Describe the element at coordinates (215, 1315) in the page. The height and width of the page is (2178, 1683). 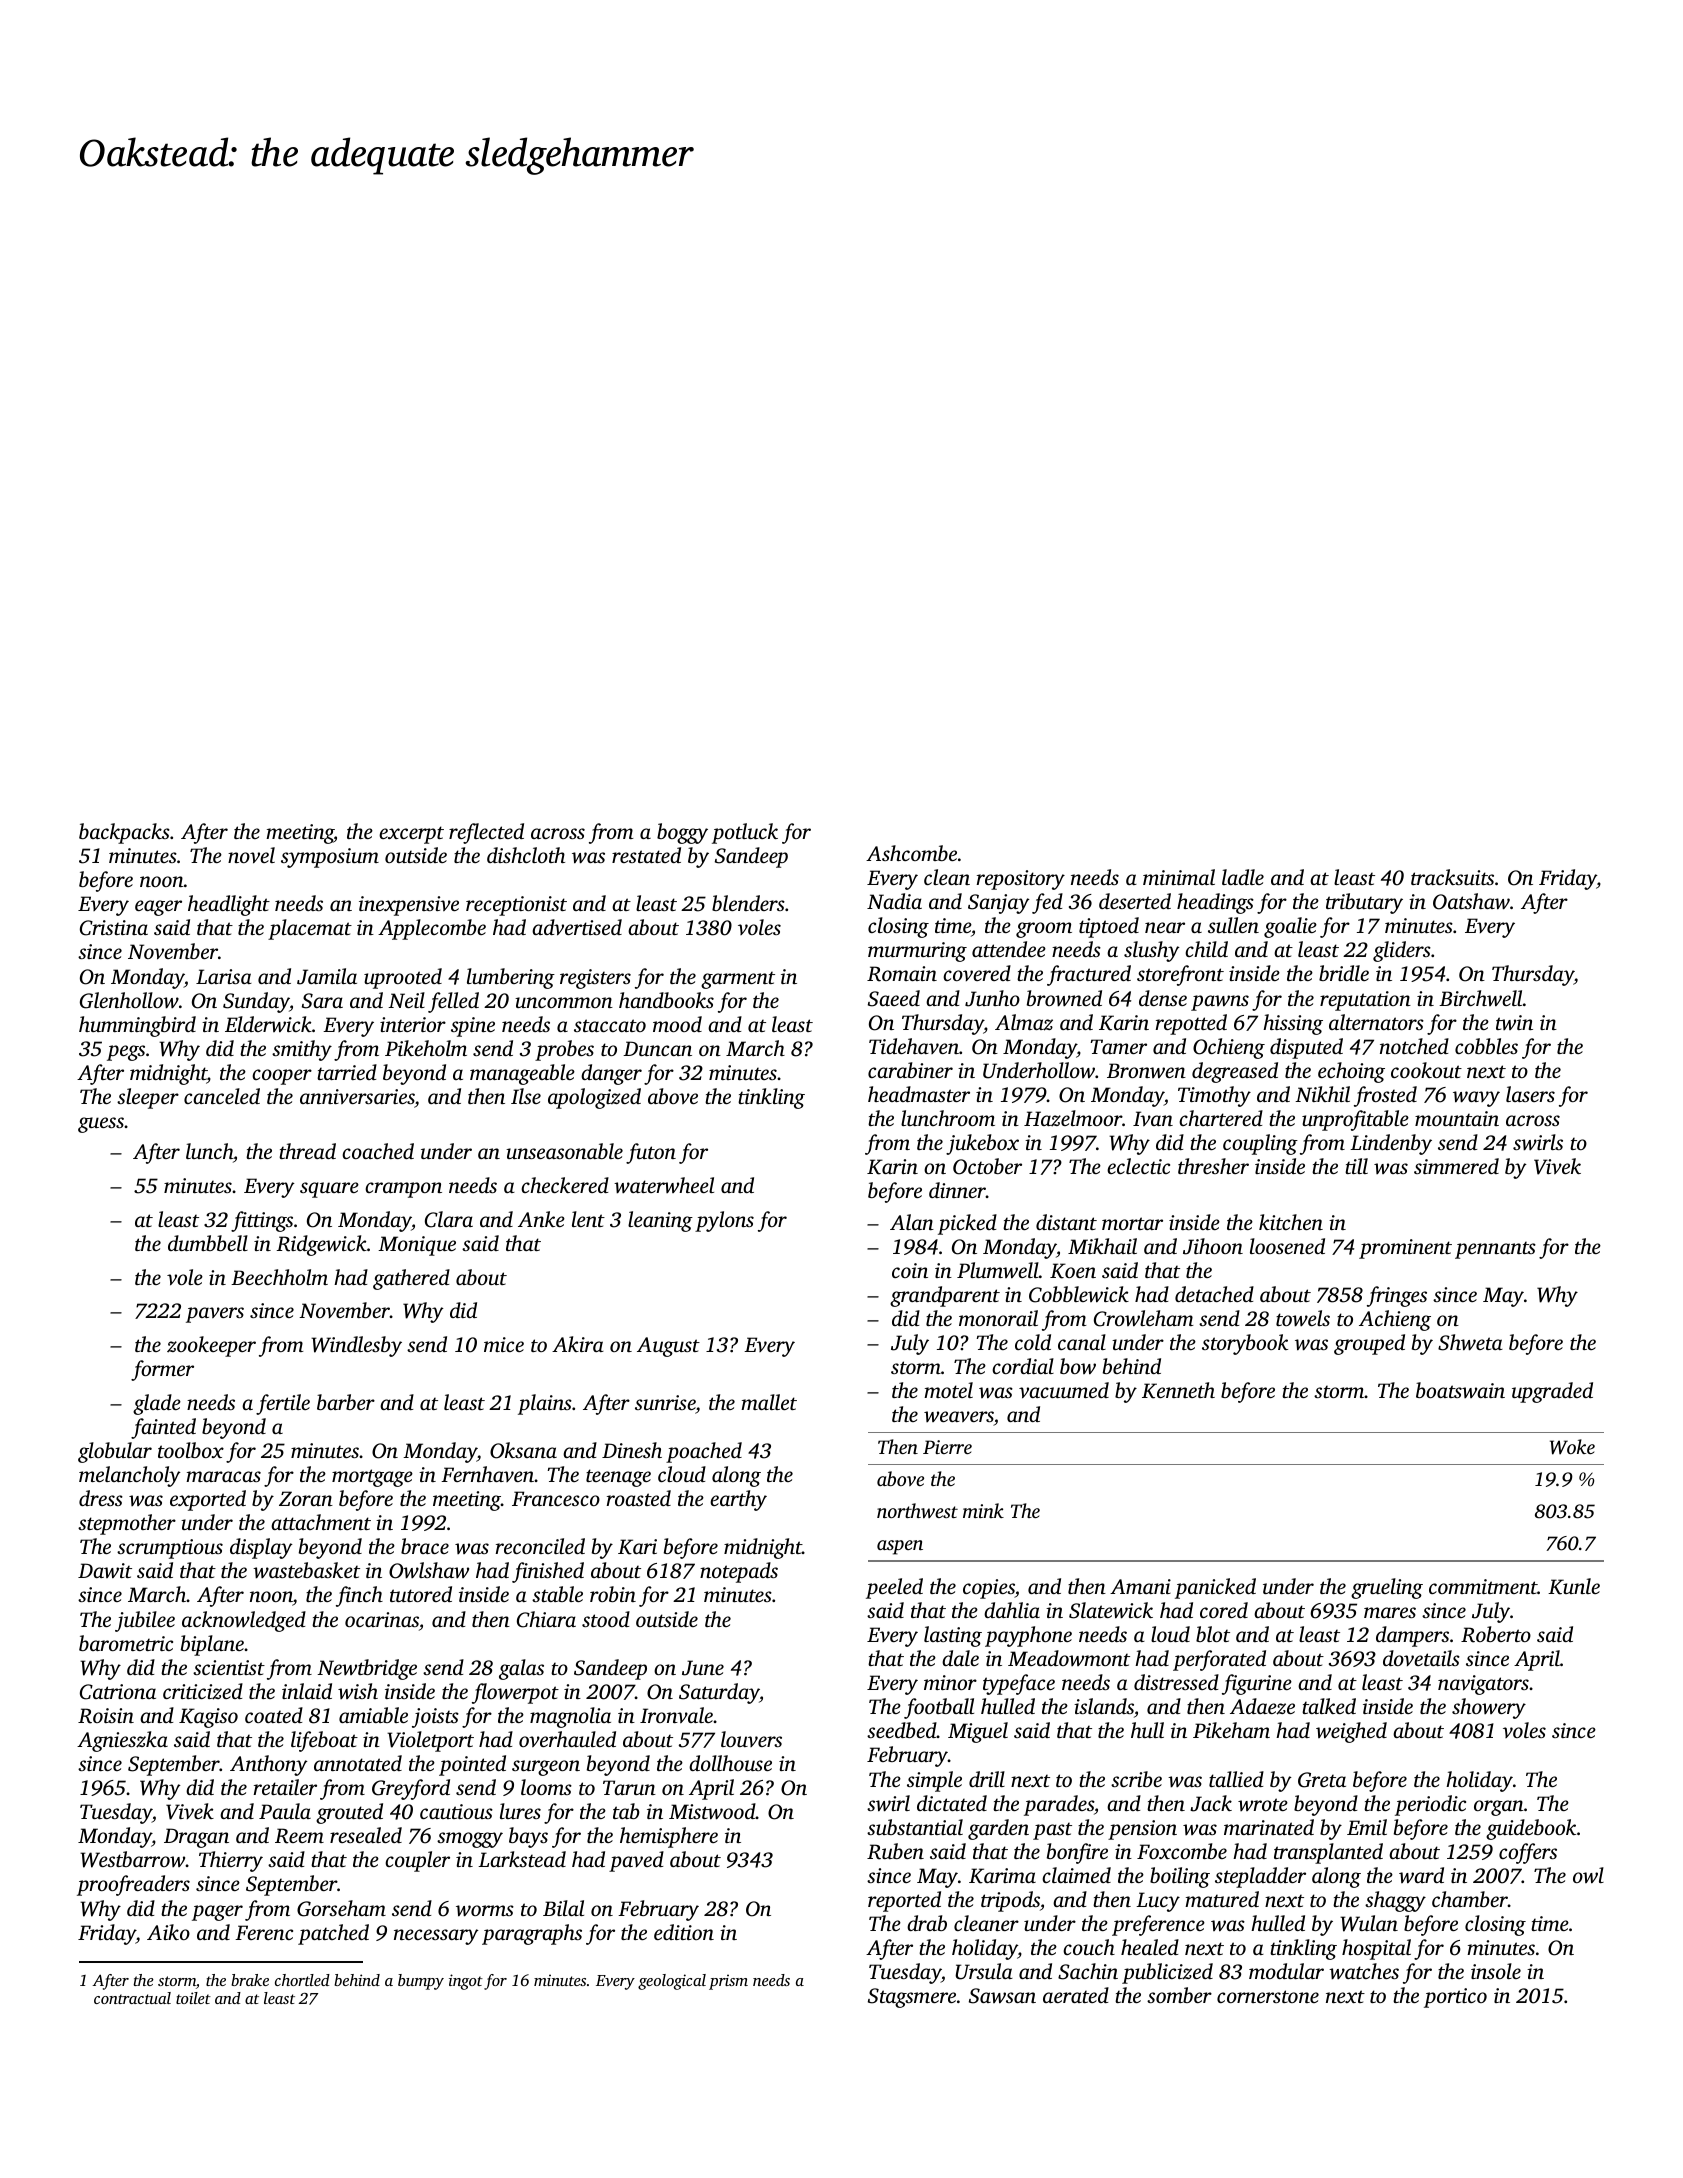
I see `pavers` at that location.
